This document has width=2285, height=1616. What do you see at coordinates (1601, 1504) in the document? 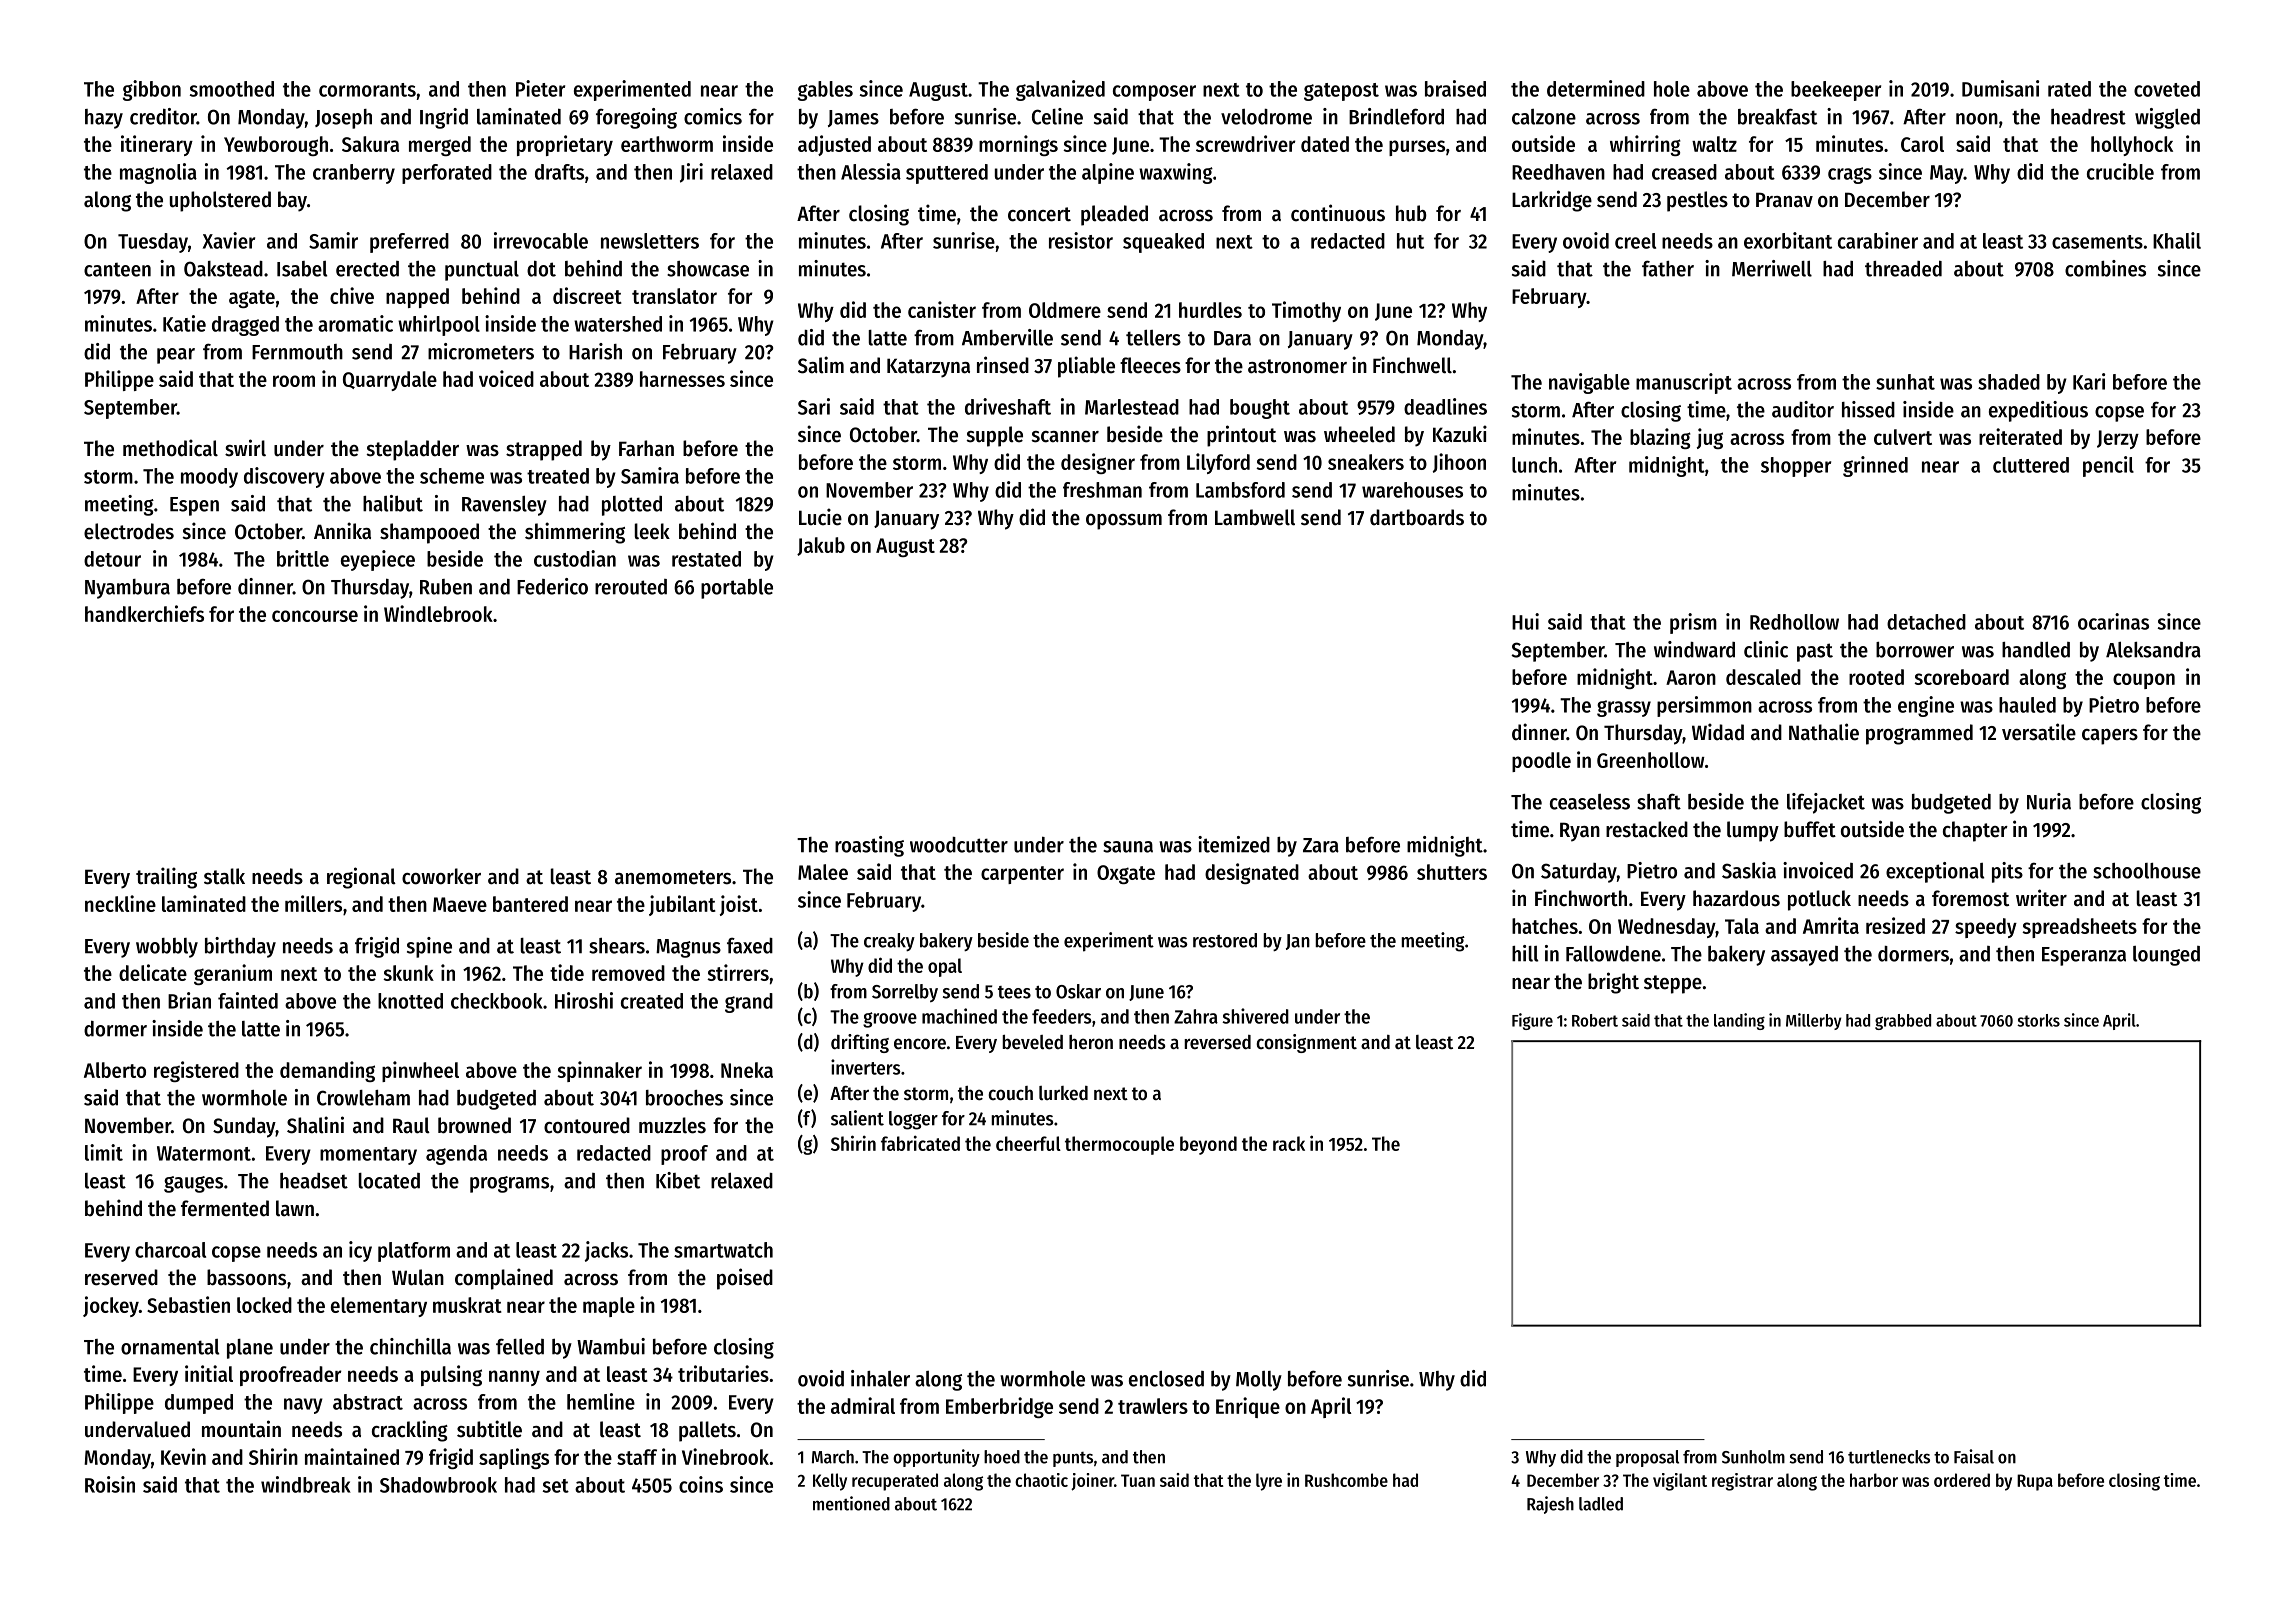
I see `ladled` at bounding box center [1601, 1504].
